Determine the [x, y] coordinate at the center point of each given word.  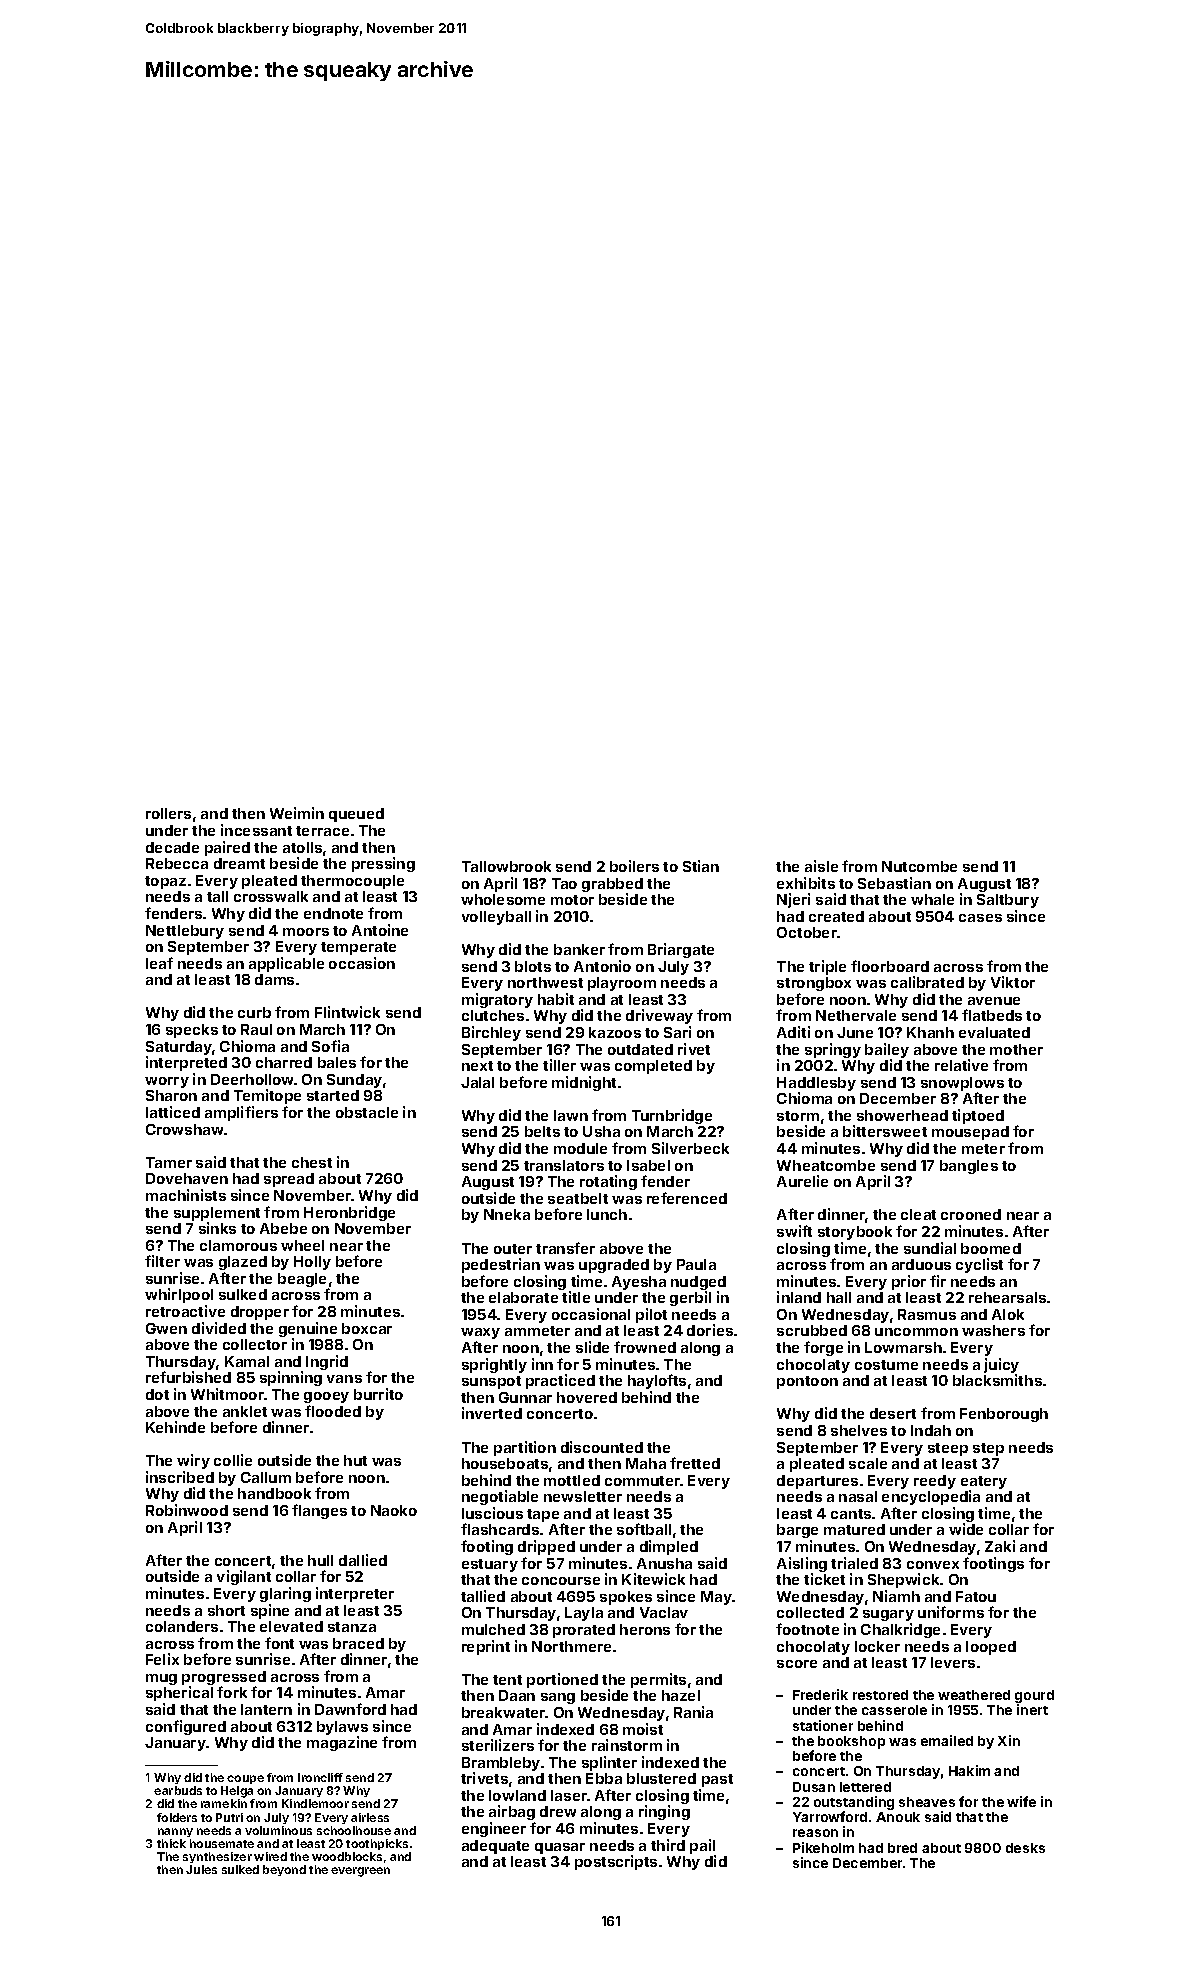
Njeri [793, 900]
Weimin [297, 813]
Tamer [169, 1162]
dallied [363, 1560]
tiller [559, 1065]
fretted [695, 1463]
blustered [661, 1778]
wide [966, 1529]
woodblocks [347, 1856]
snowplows [962, 1084]
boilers [634, 866]
